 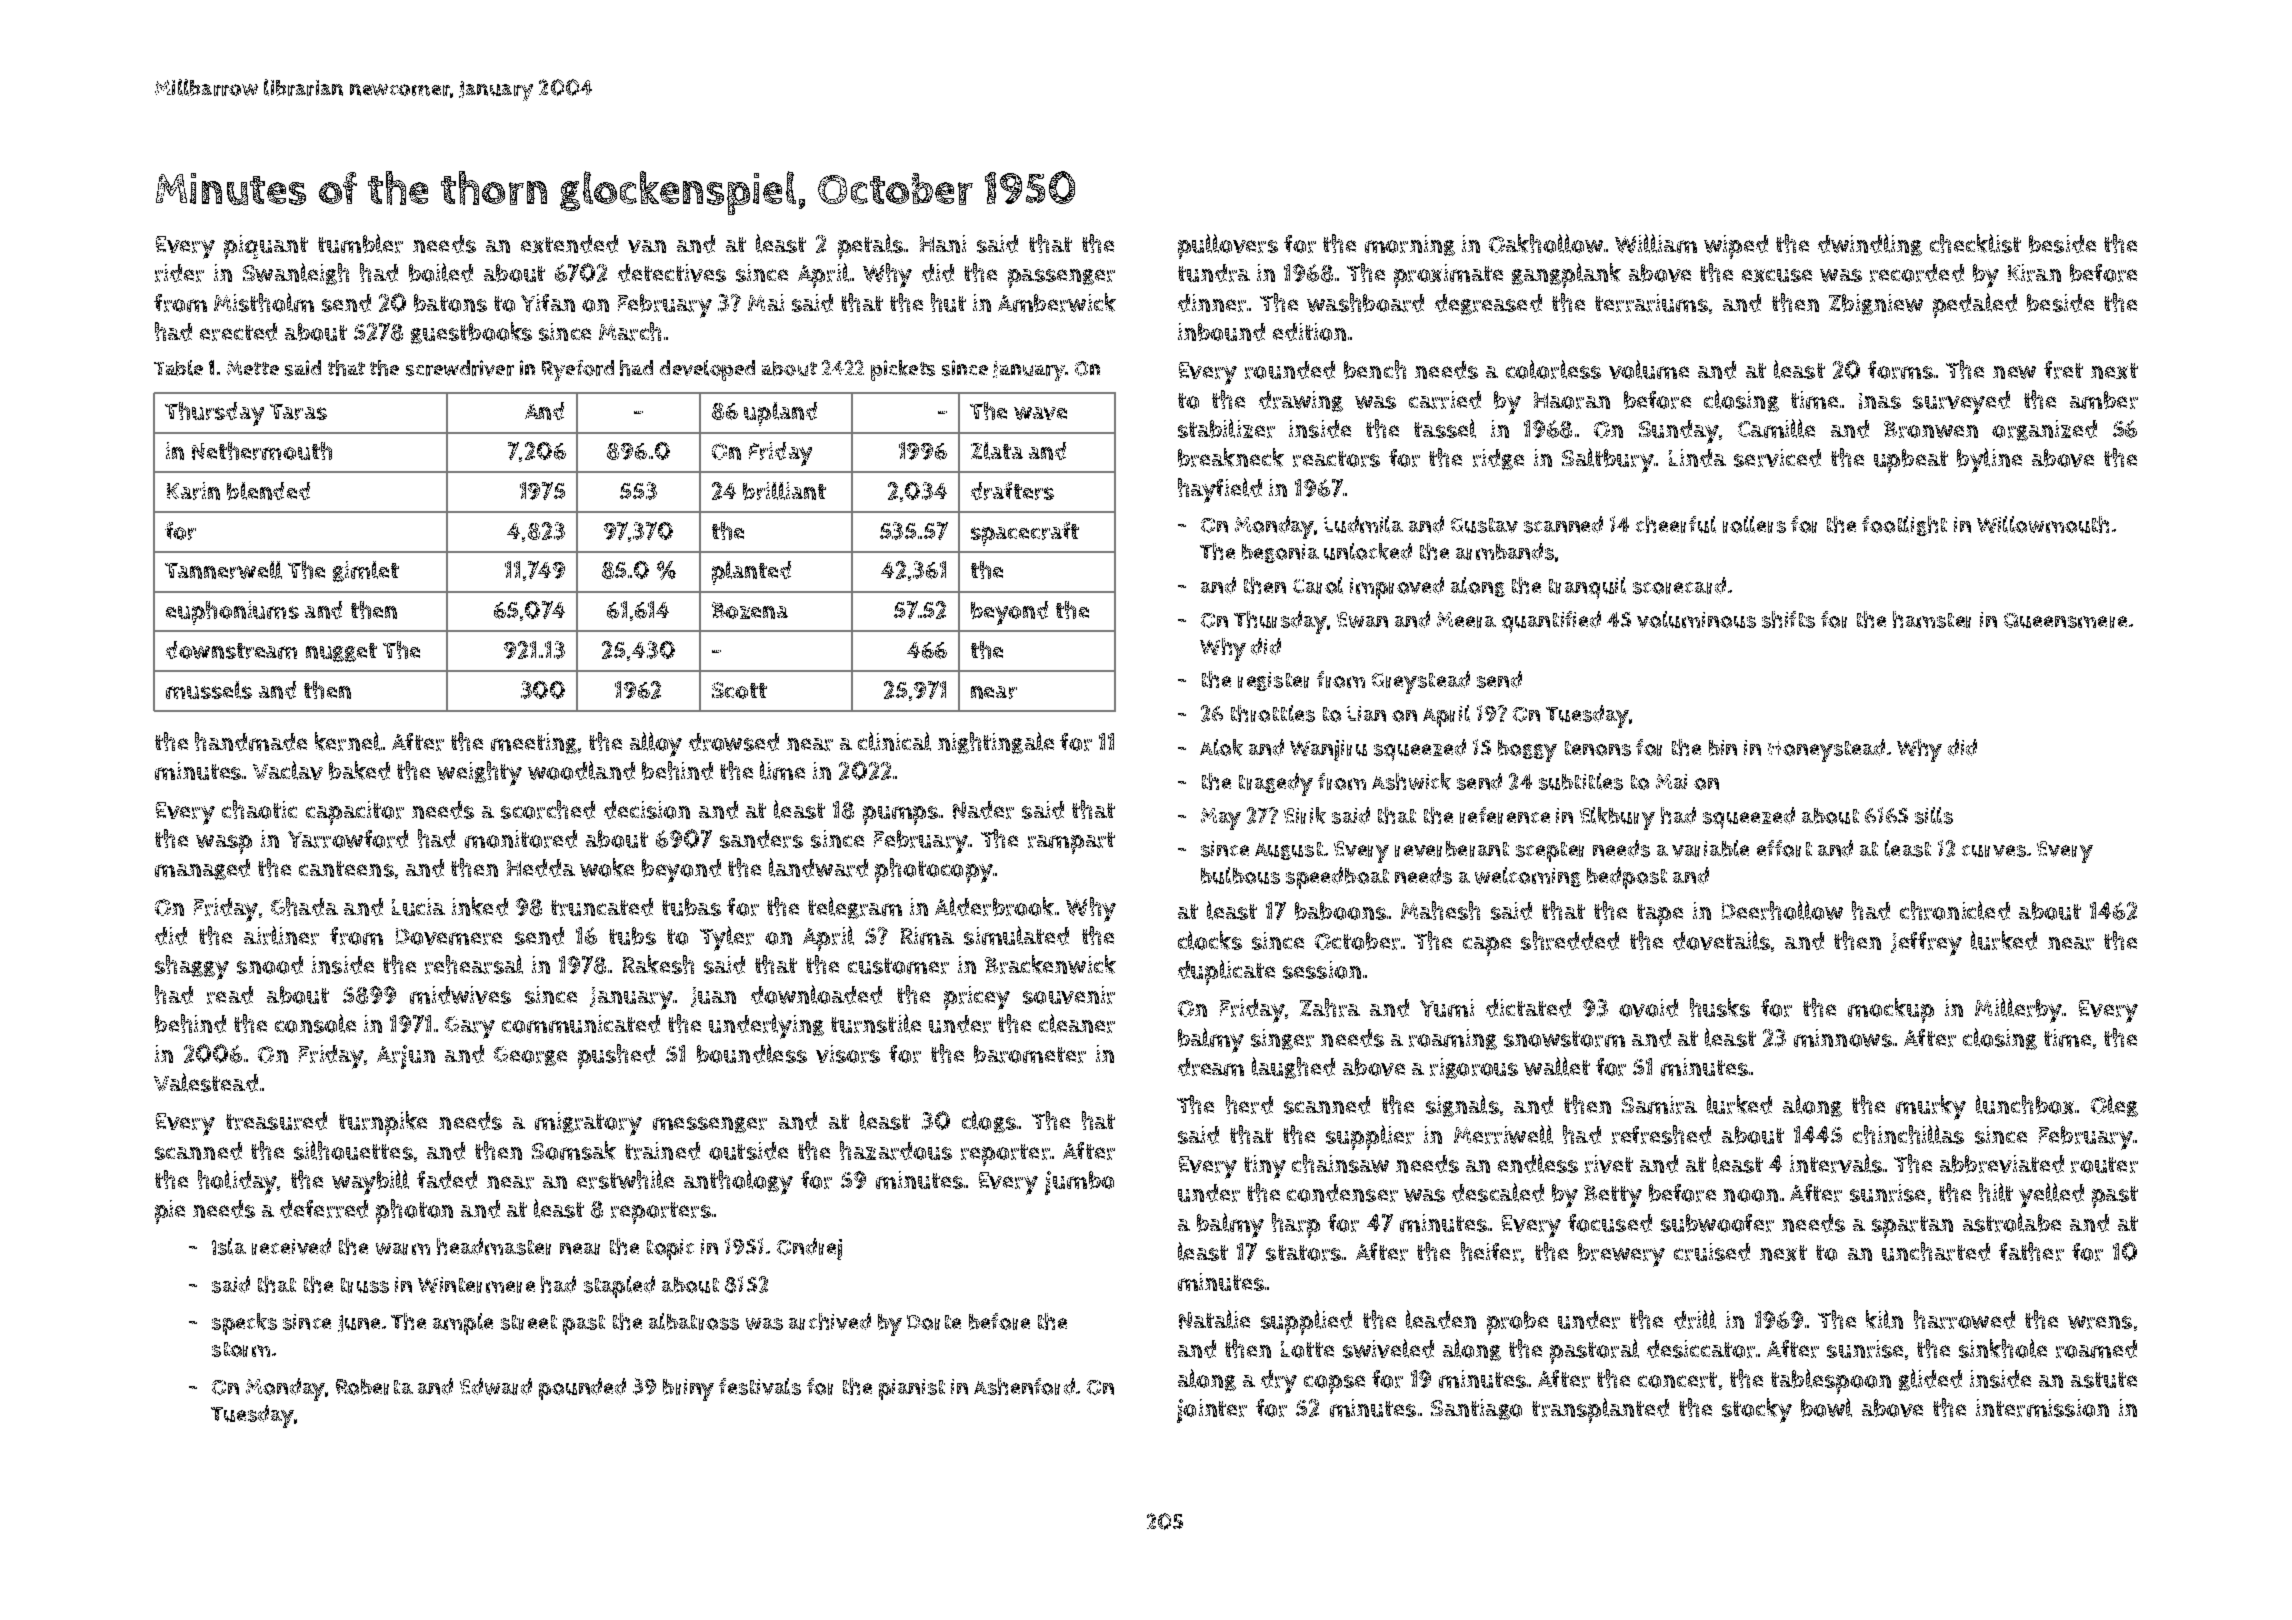 I want to click on petals, so click(x=870, y=246).
